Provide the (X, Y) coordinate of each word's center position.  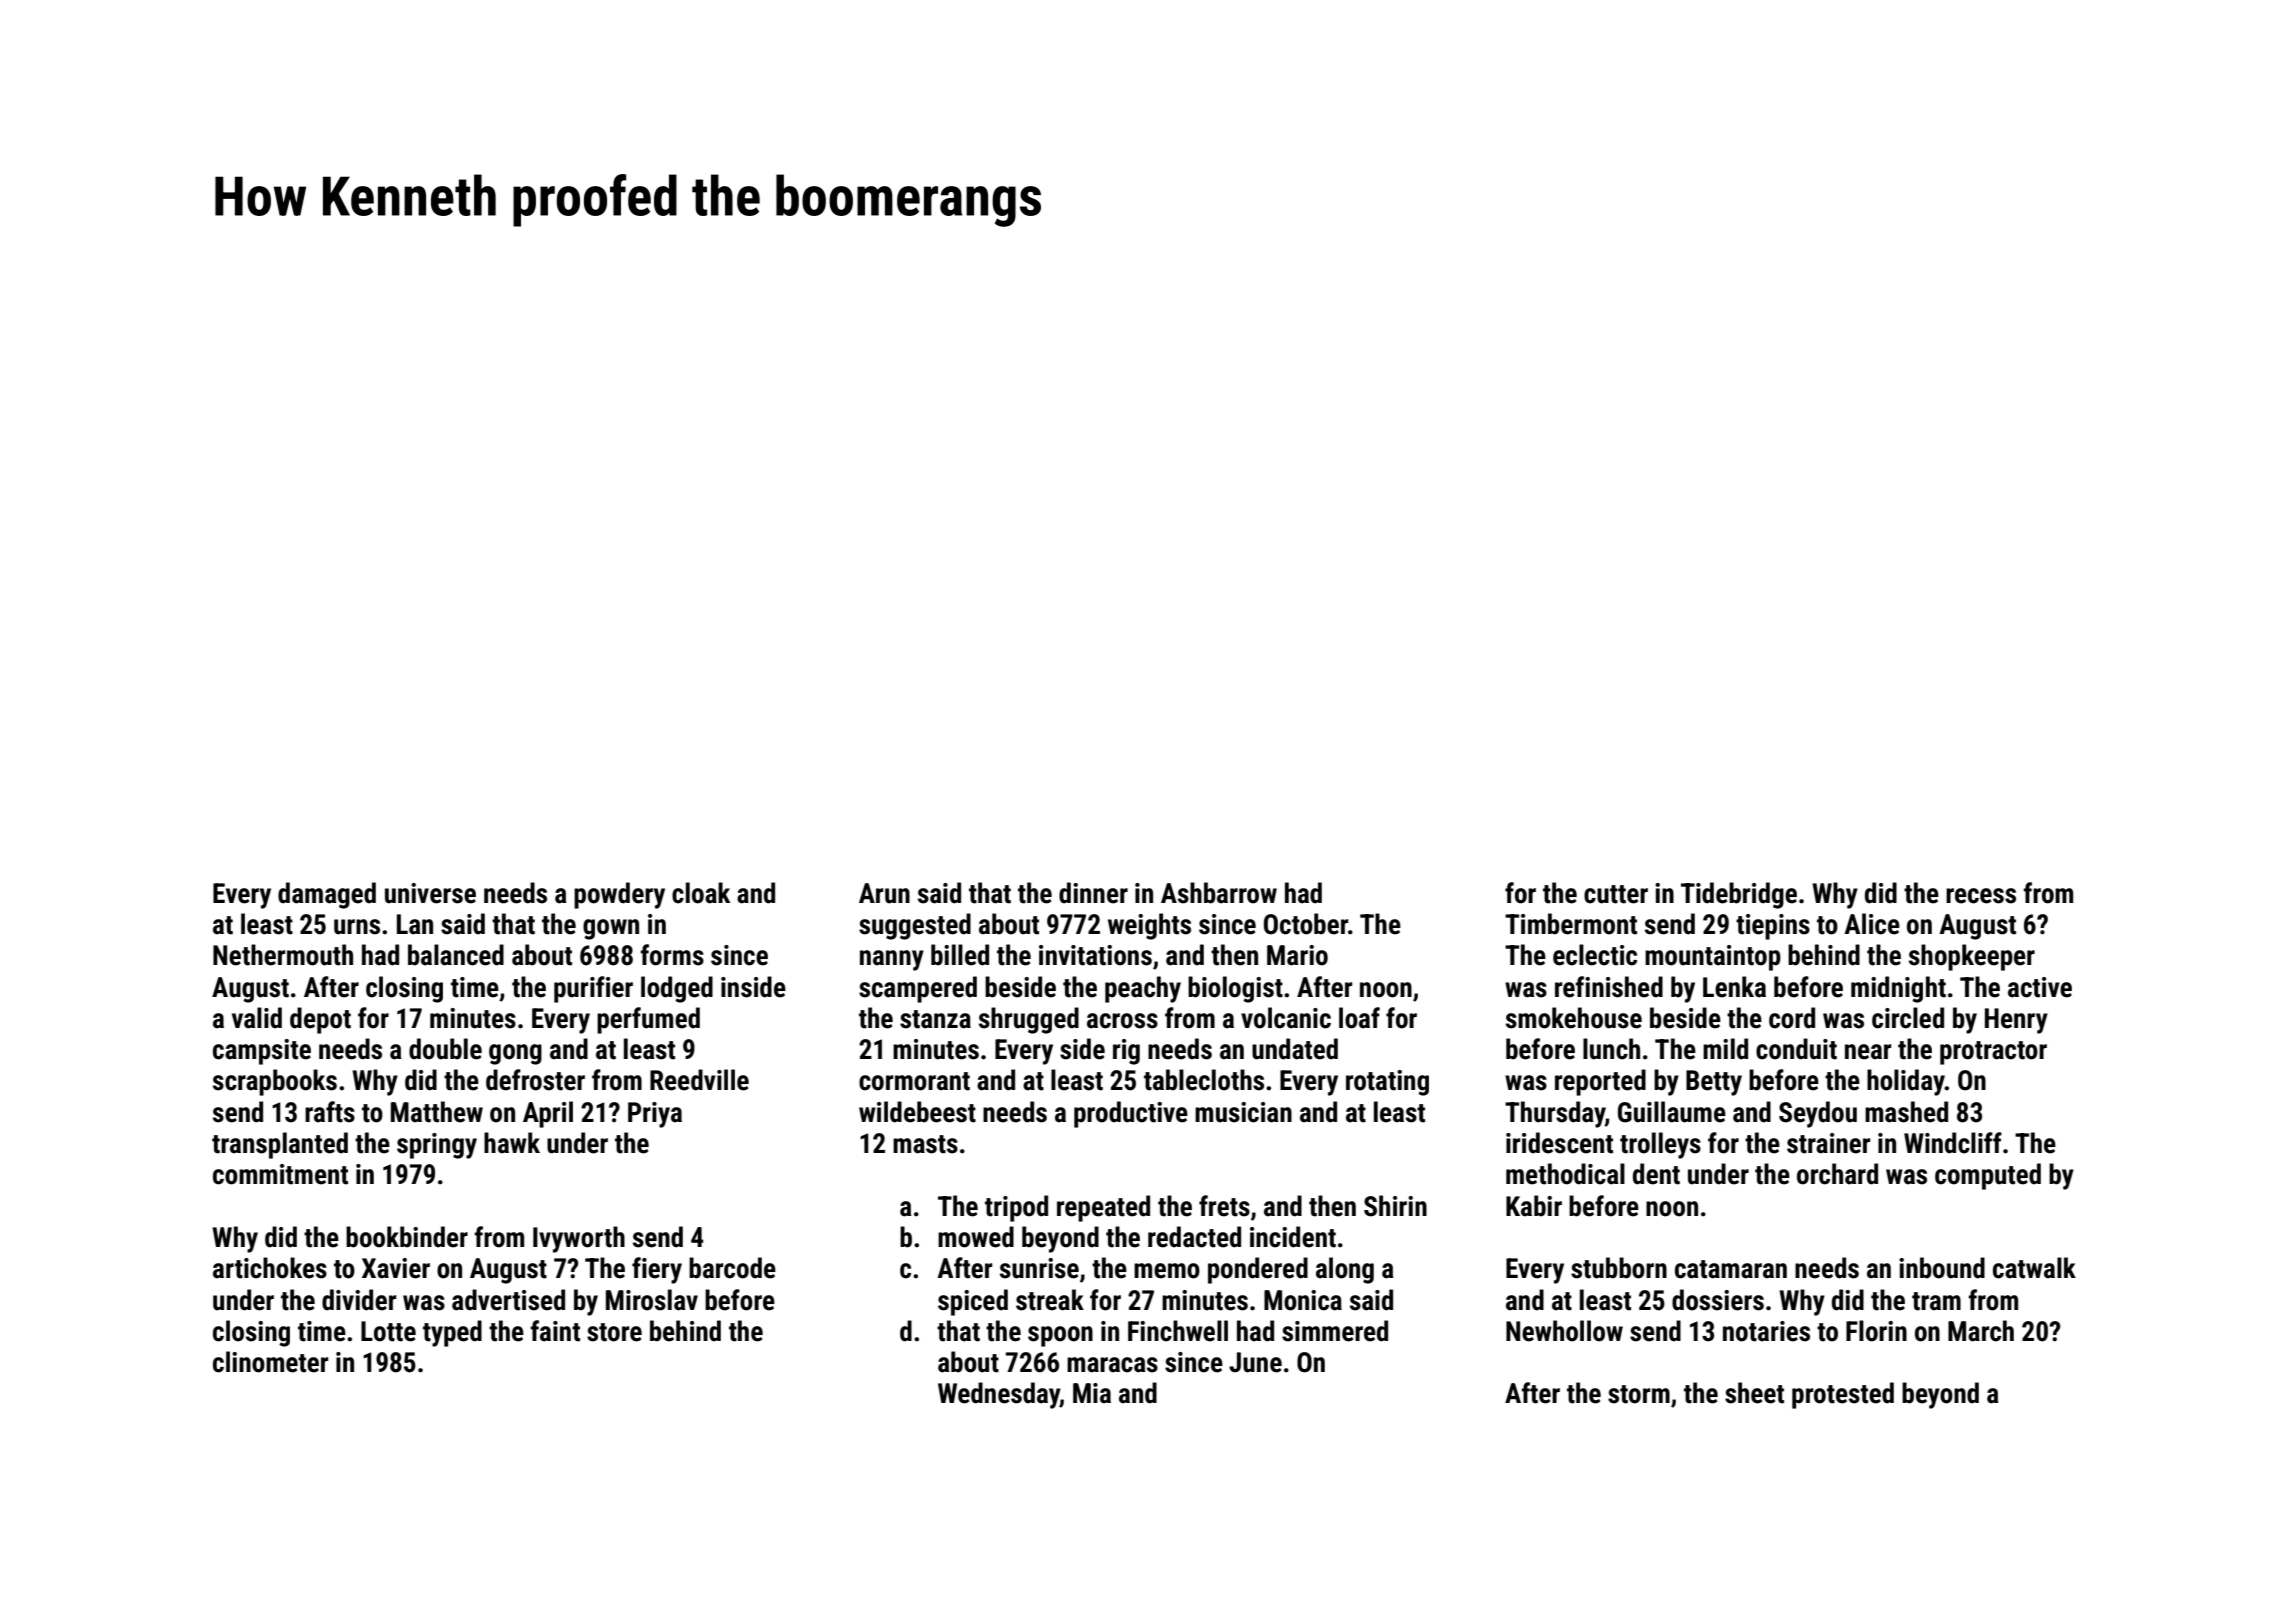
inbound (1942, 1268)
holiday (1906, 1082)
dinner (1093, 893)
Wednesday (999, 1395)
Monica (1303, 1300)
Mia (1092, 1393)
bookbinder (407, 1237)
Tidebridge (1739, 895)
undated (1295, 1049)
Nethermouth (283, 955)
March (1981, 1331)
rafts (330, 1112)
